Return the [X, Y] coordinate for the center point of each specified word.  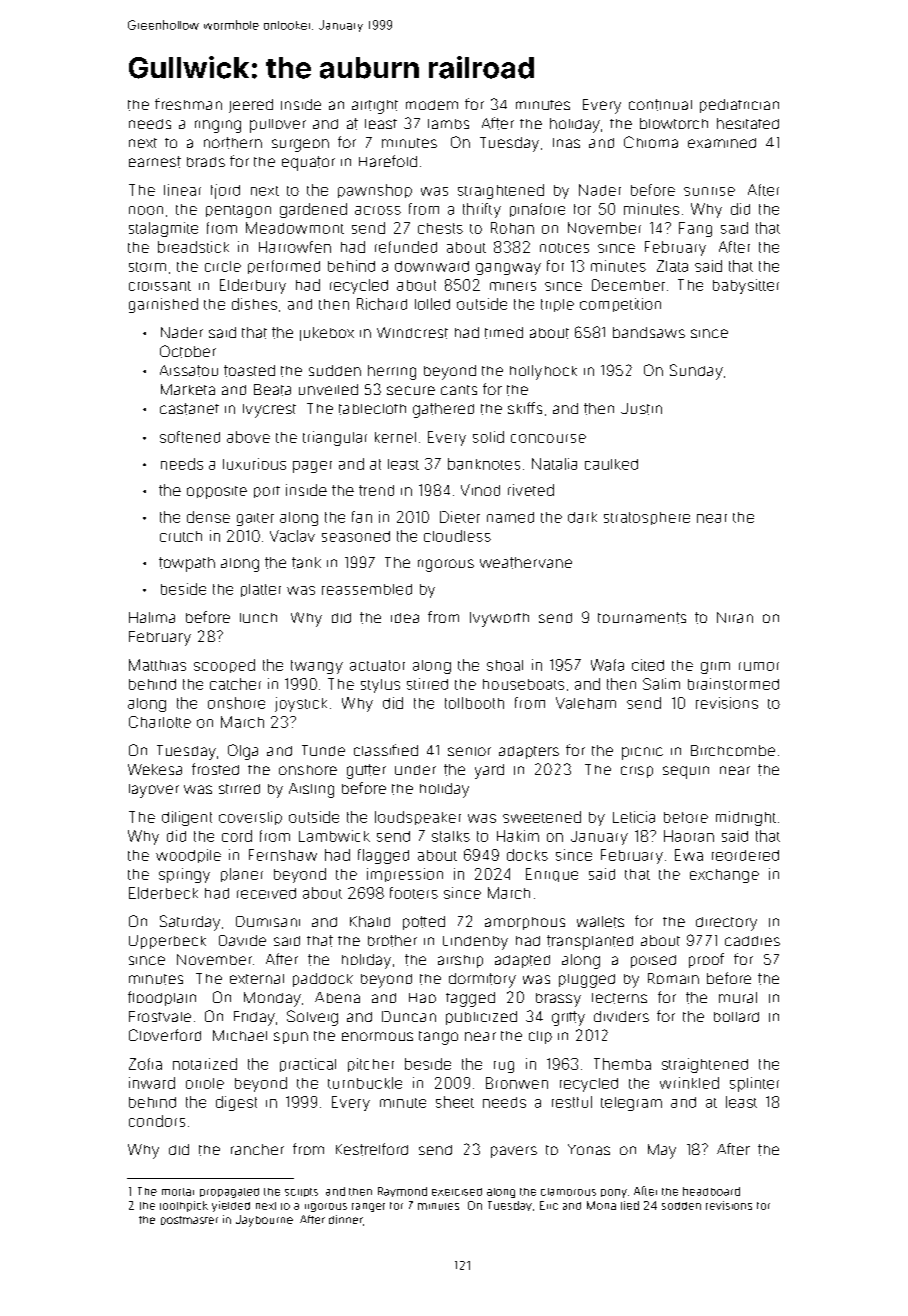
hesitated [748, 123]
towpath [187, 564]
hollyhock [543, 372]
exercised [457, 1192]
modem [432, 105]
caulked [611, 464]
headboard [711, 1191]
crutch [181, 536]
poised [653, 961]
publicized [481, 1018]
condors [157, 1121]
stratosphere [647, 518]
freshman [188, 104]
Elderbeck [163, 893]
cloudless [457, 536]
